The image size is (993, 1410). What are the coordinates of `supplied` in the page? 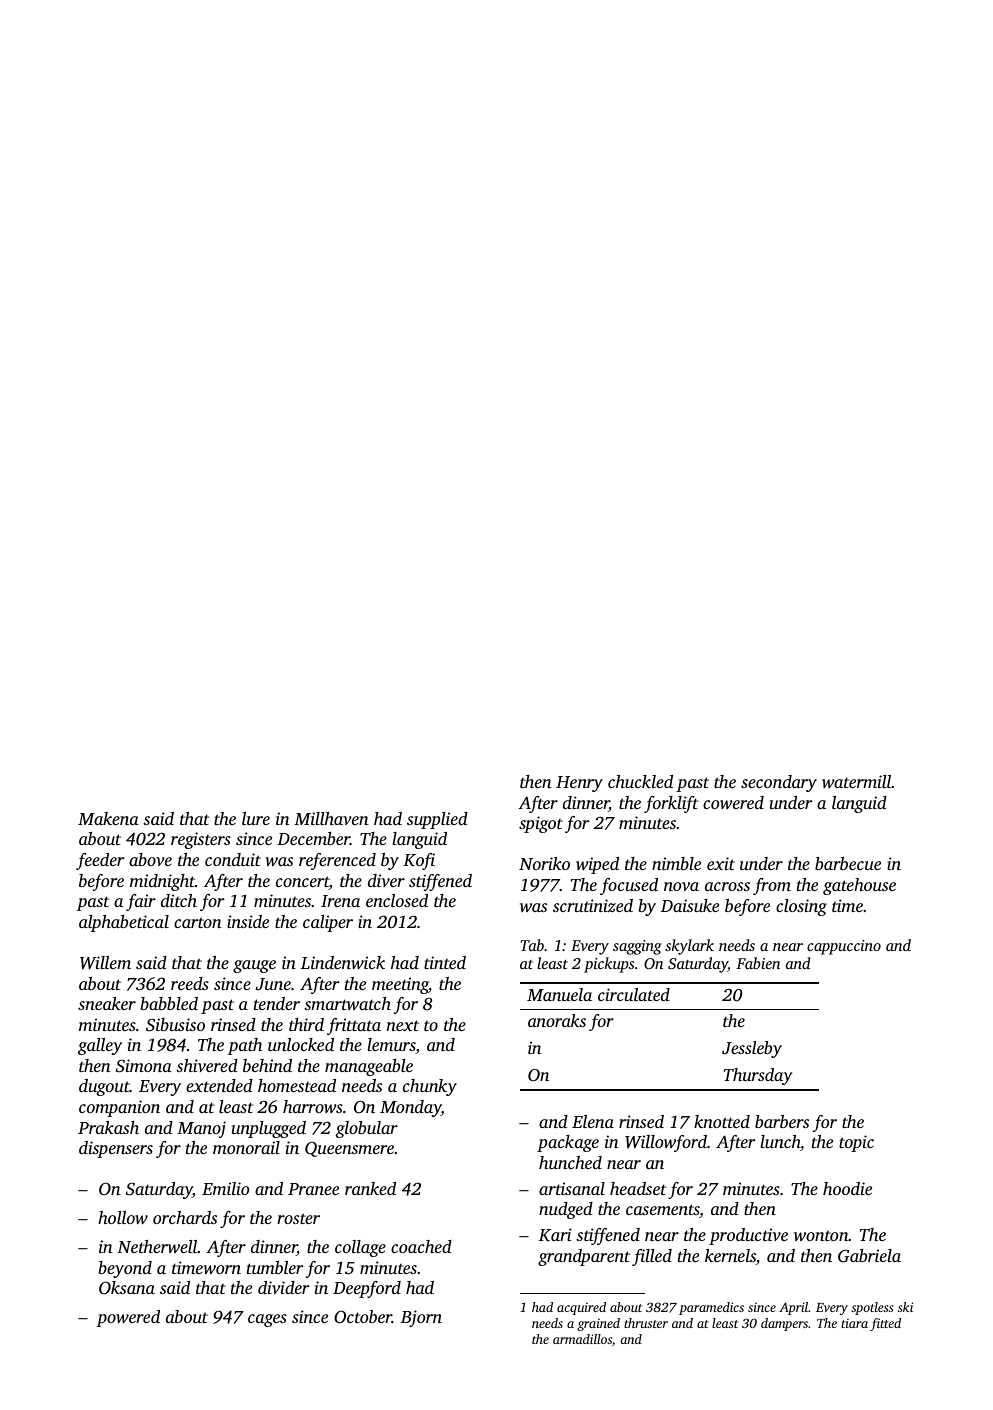 It's located at (437, 820).
